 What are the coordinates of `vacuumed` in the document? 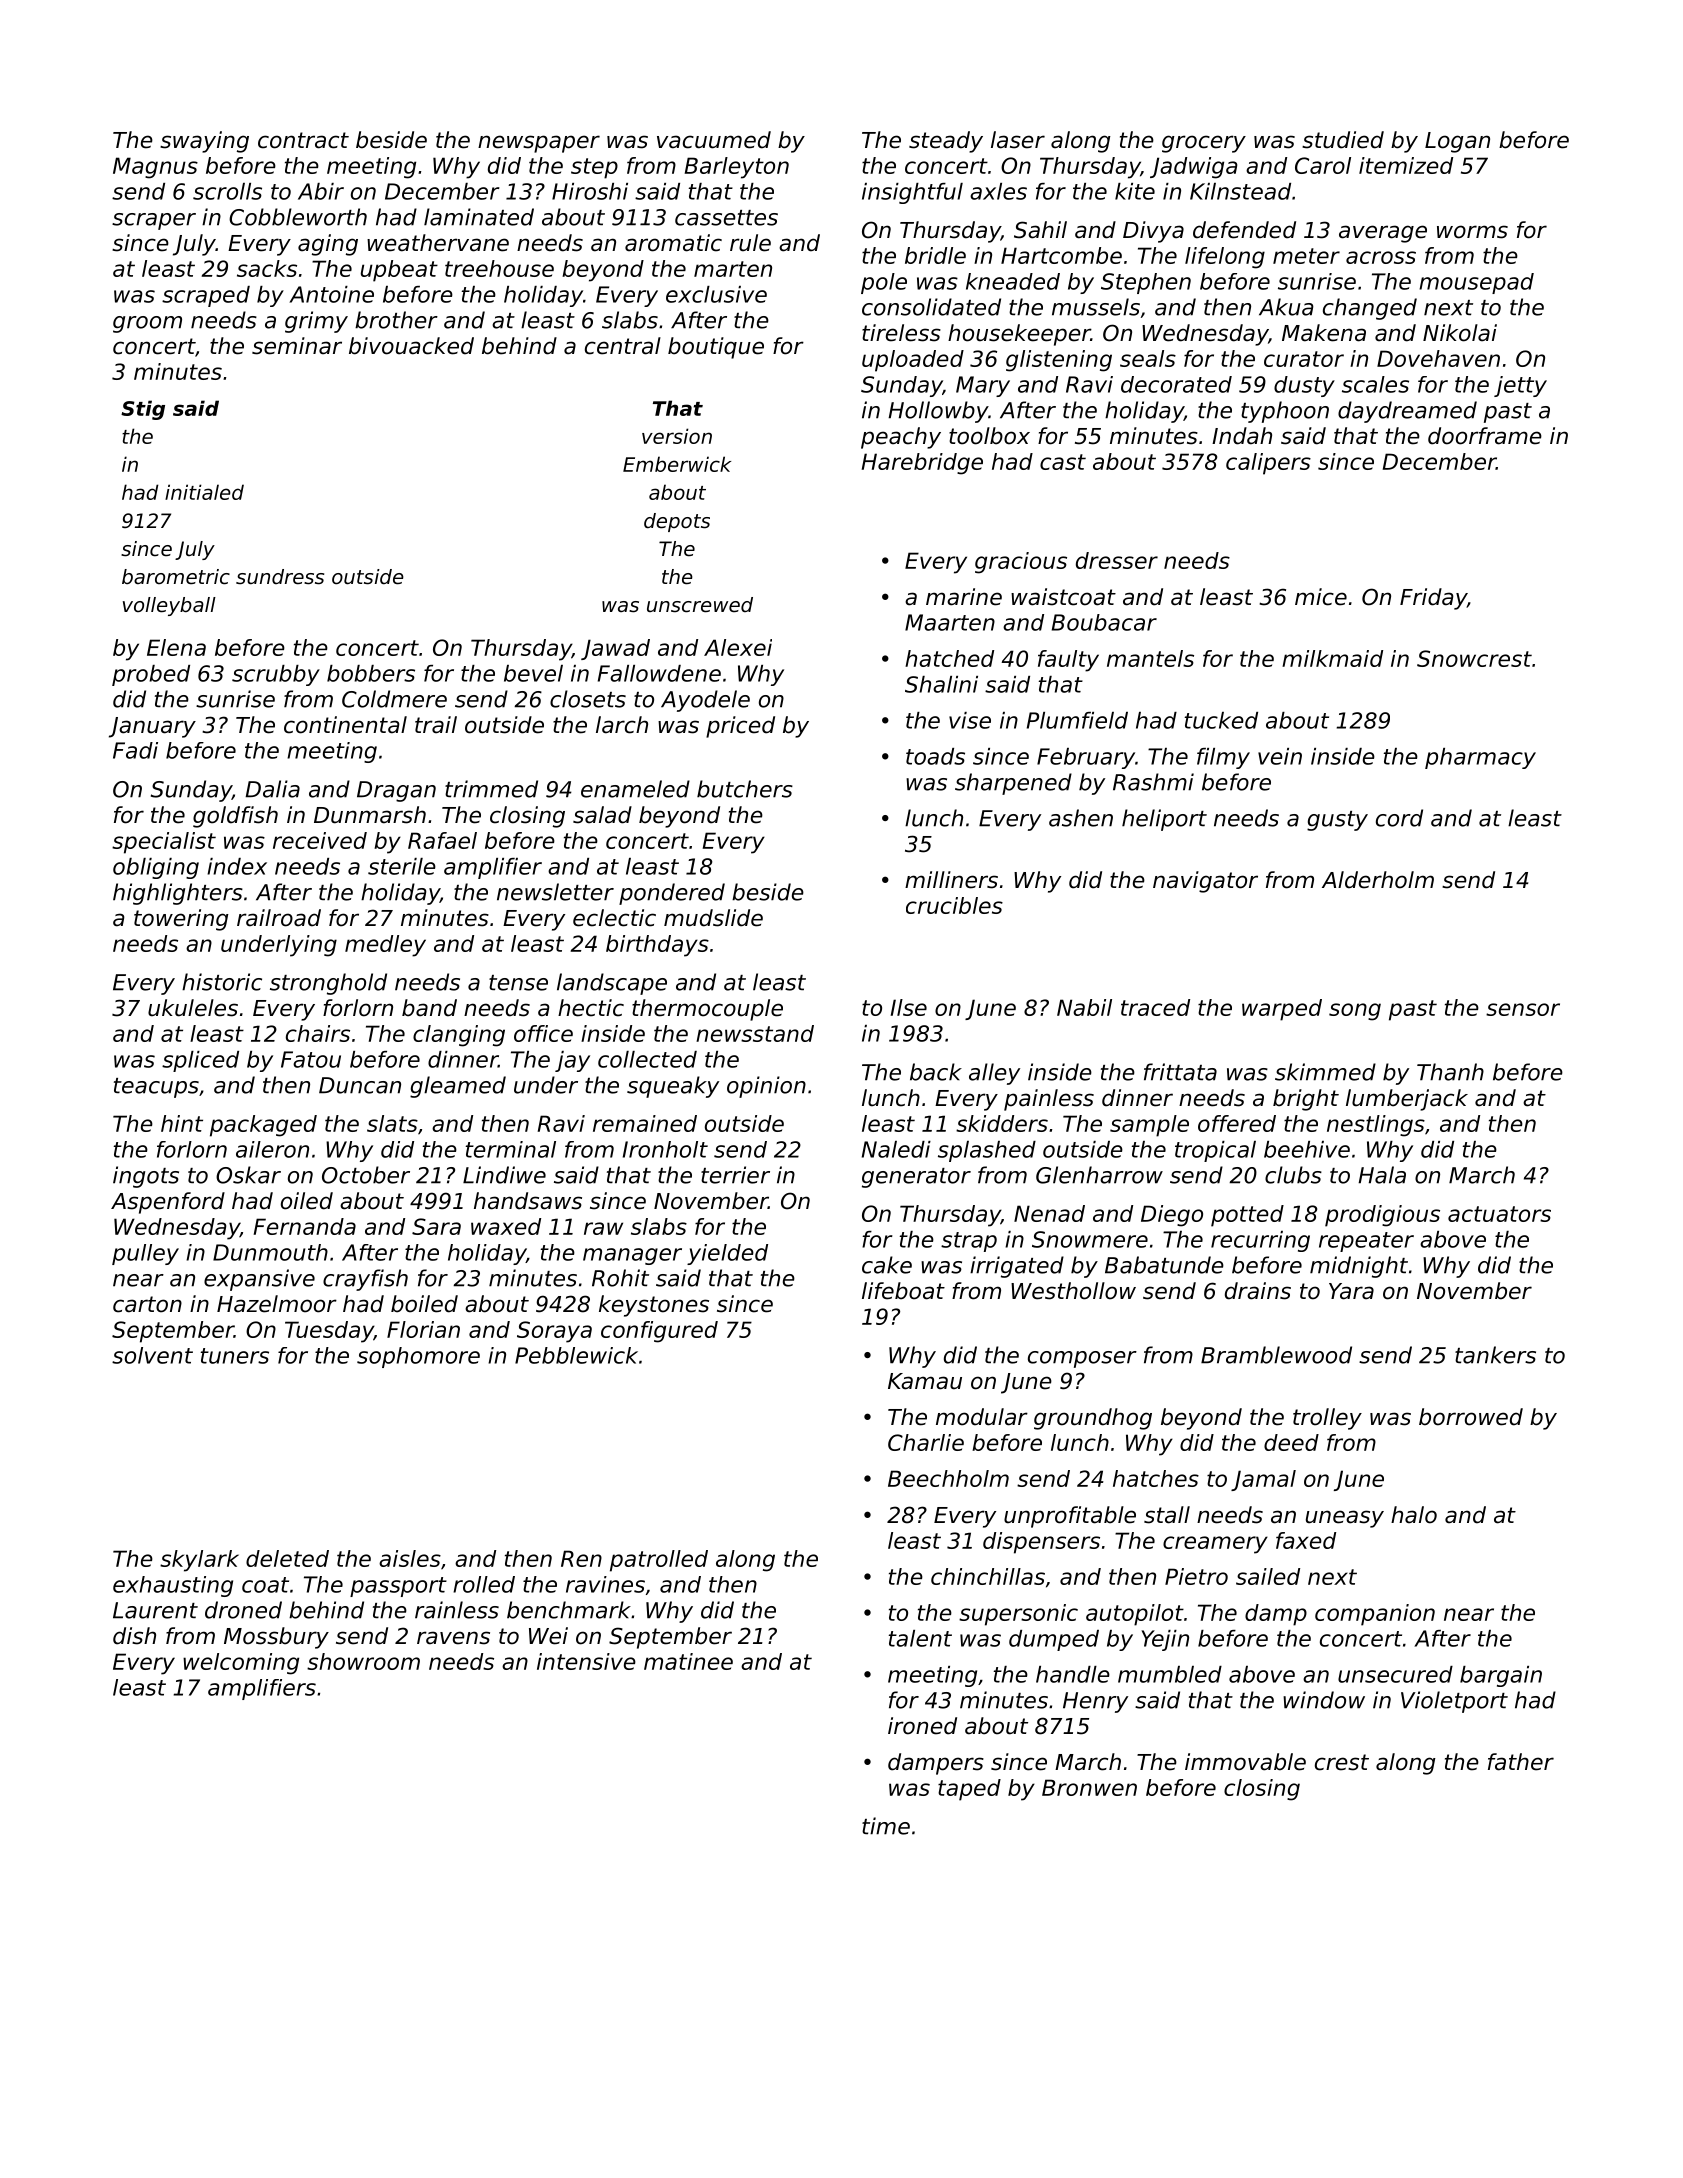 It's located at (714, 140).
